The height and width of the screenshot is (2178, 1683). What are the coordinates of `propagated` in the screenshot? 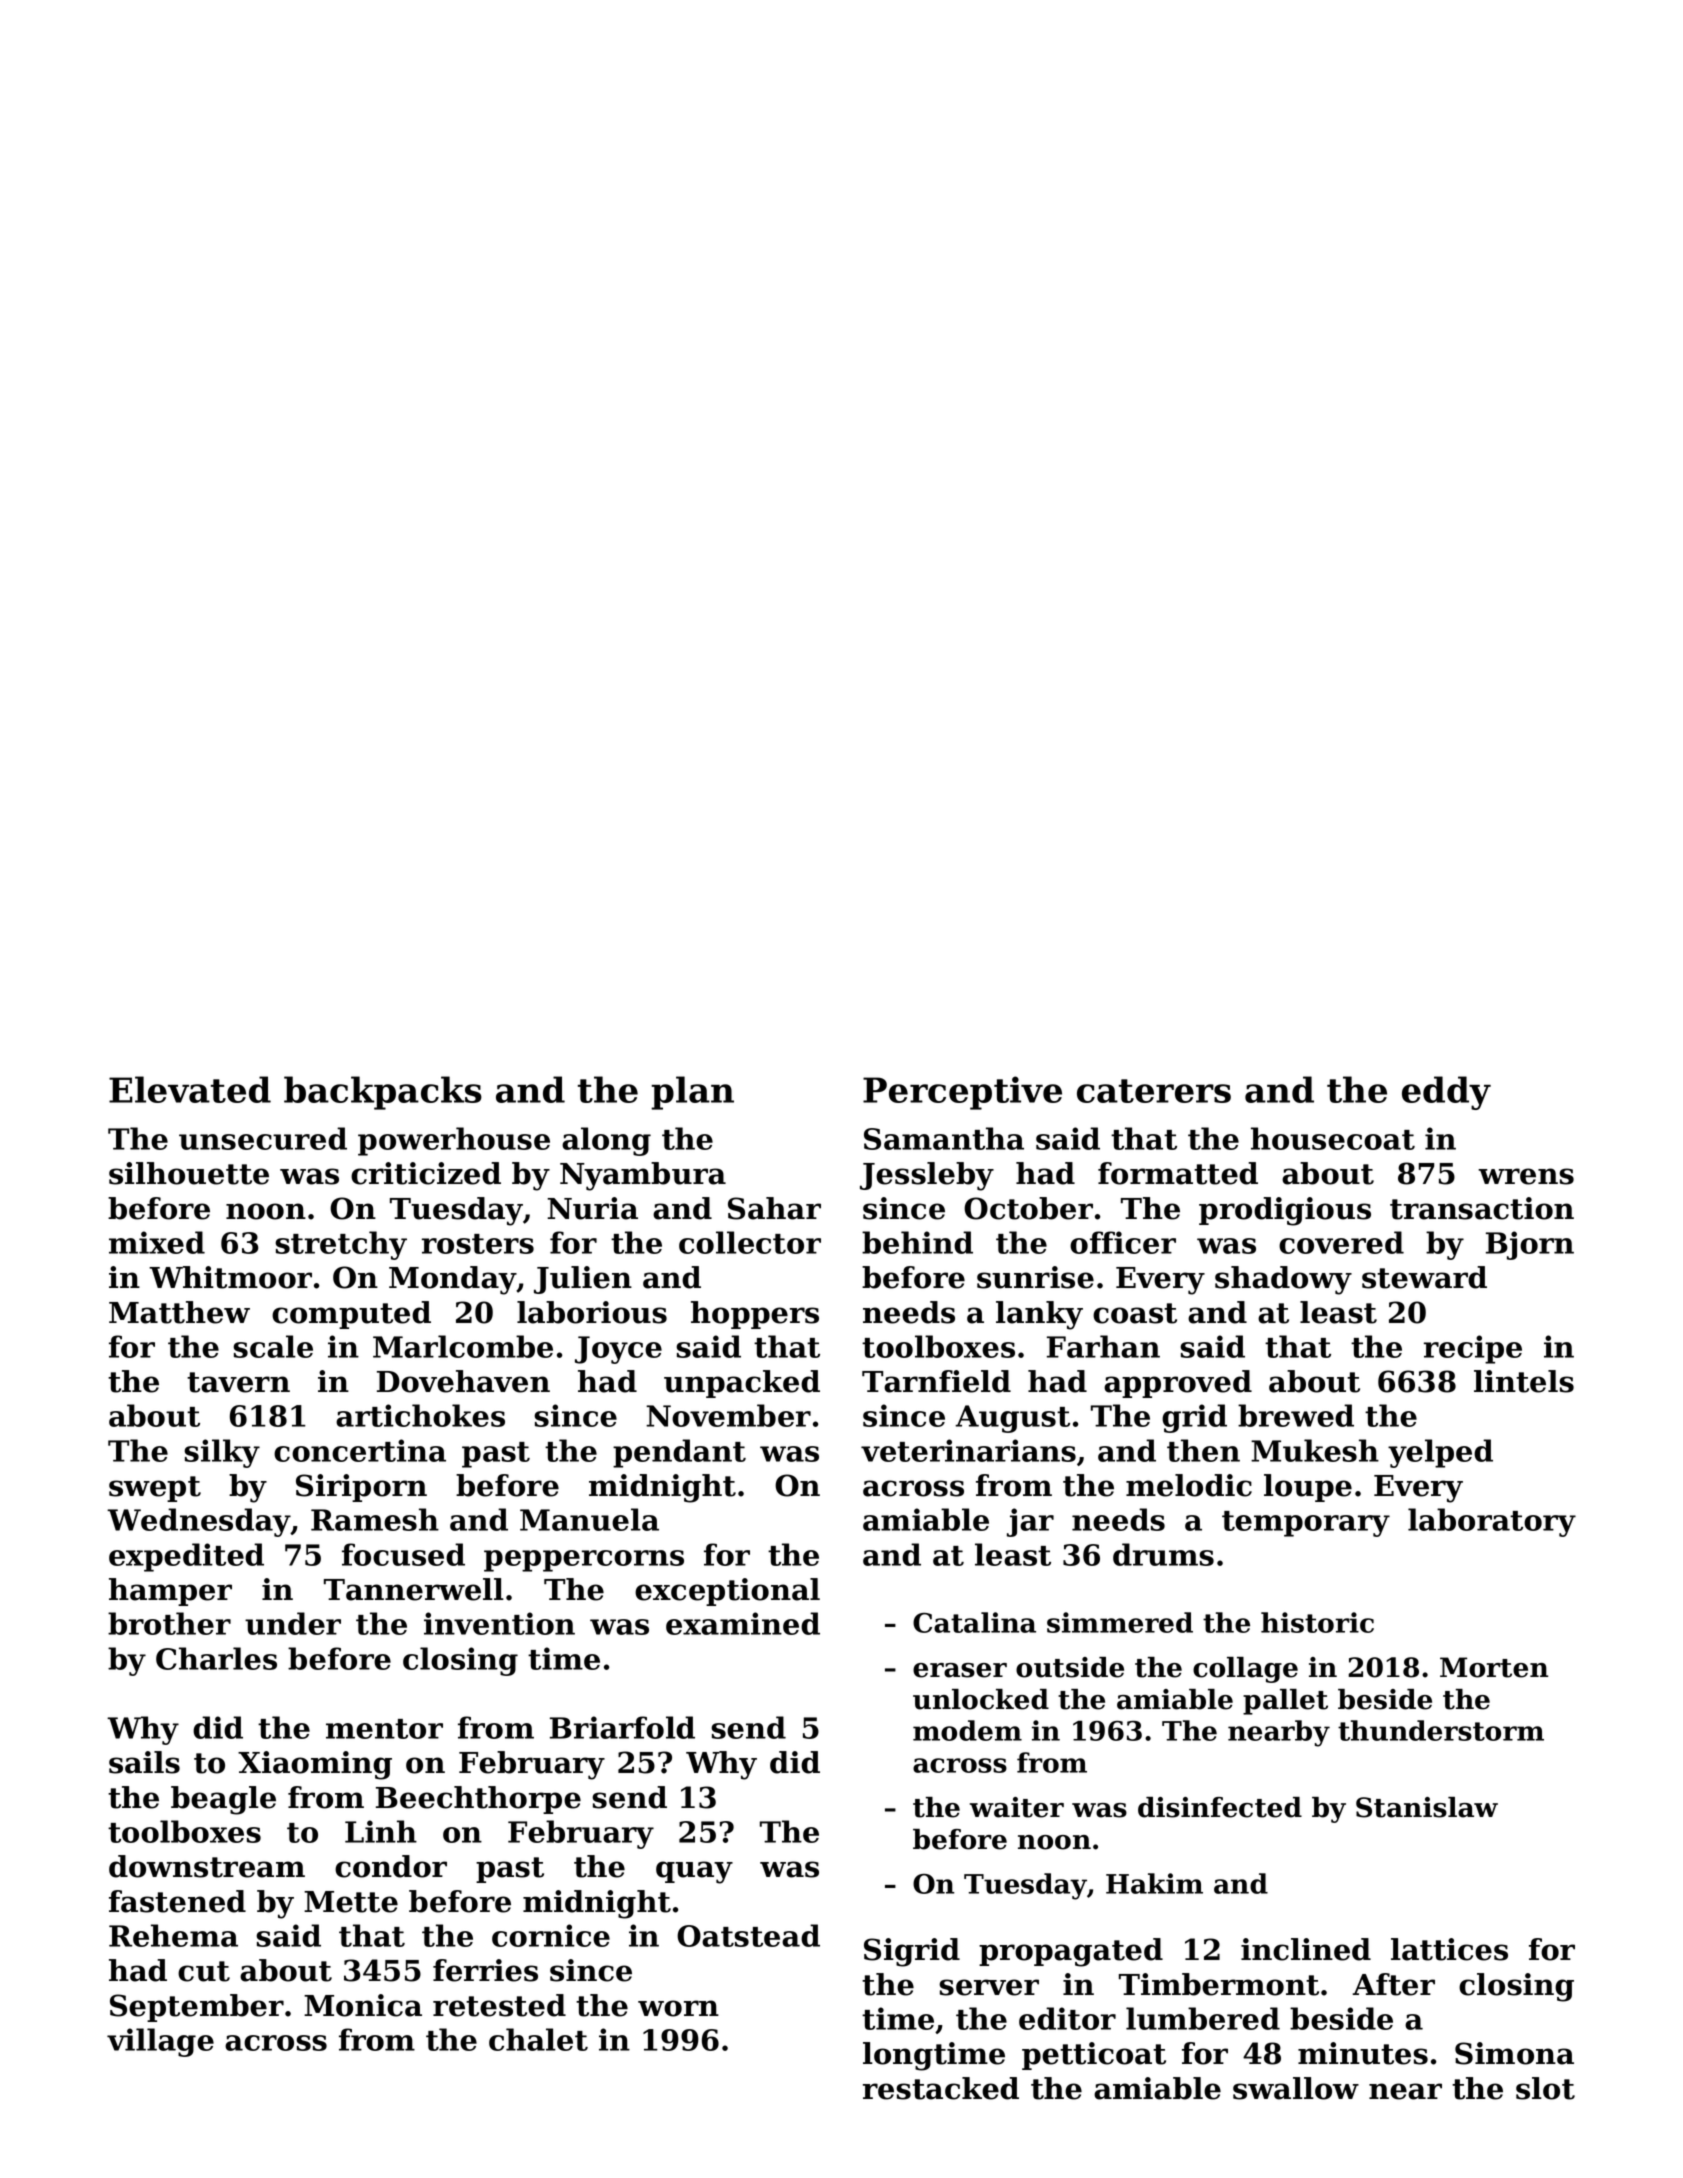 It's located at (1071, 1952).
